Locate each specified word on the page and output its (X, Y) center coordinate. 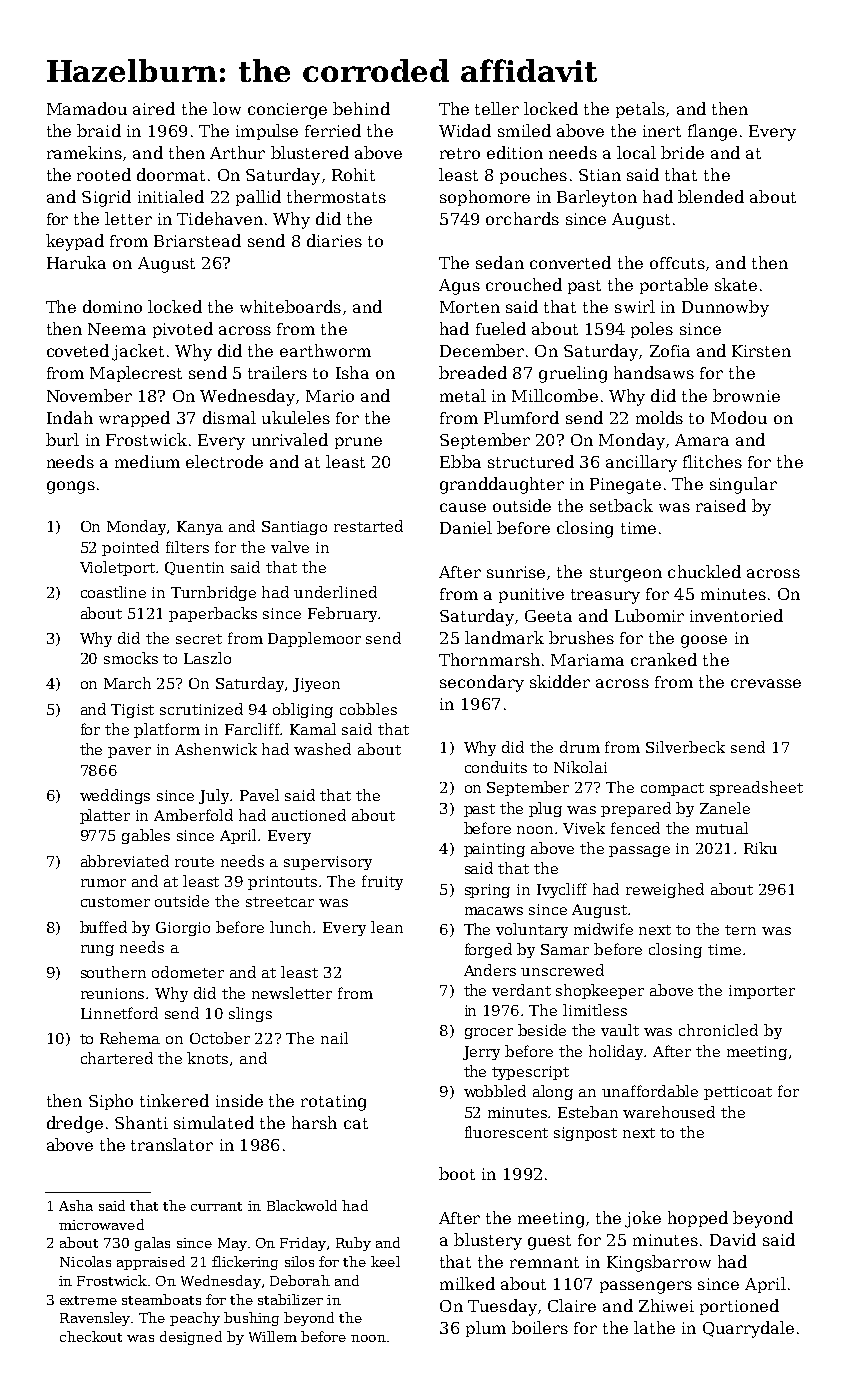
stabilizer (290, 1299)
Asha (76, 1205)
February (342, 614)
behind (361, 108)
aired (154, 108)
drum (580, 747)
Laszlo (207, 658)
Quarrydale (748, 1329)
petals (640, 110)
